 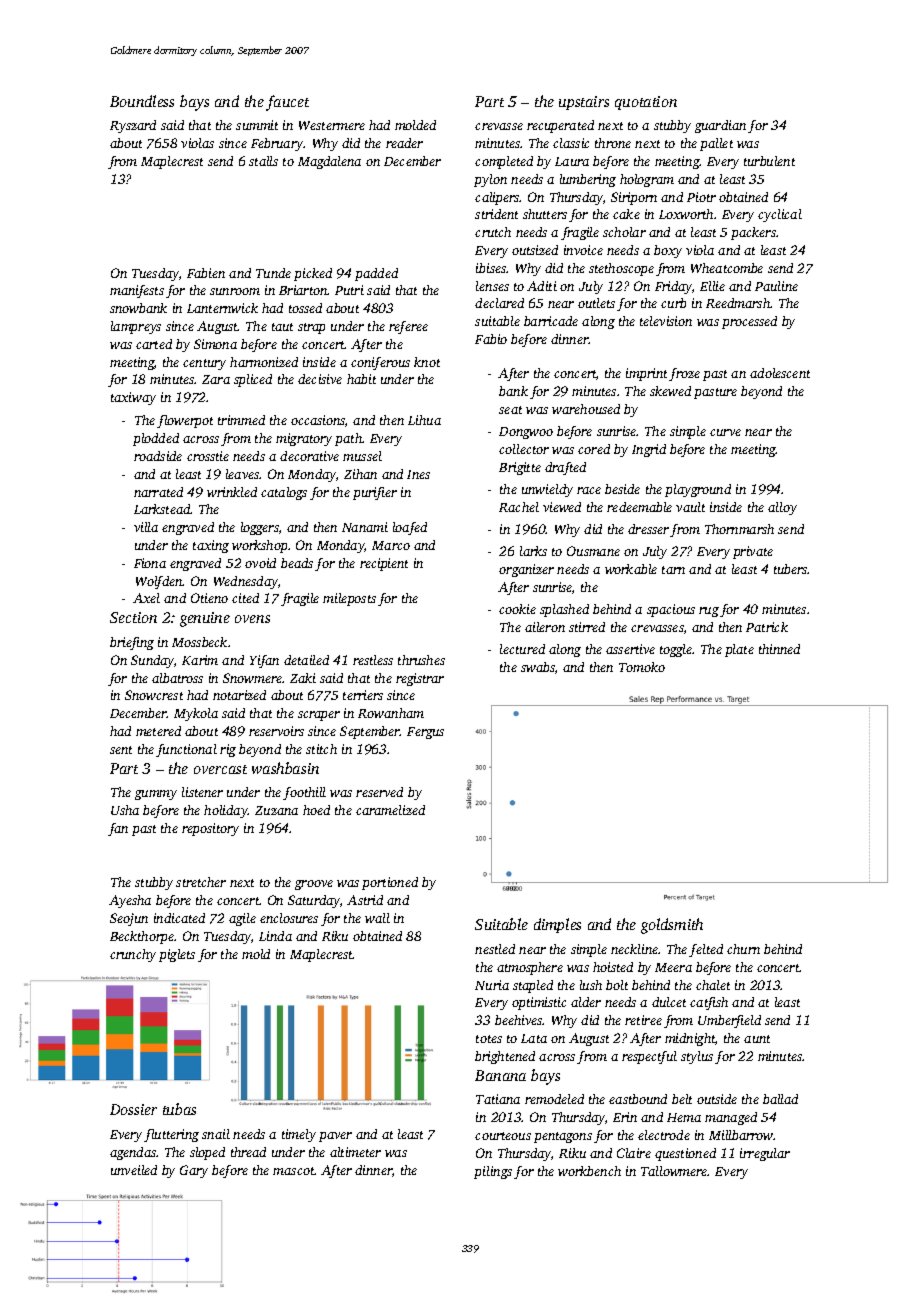 I want to click on warehoused, so click(x=586, y=409).
